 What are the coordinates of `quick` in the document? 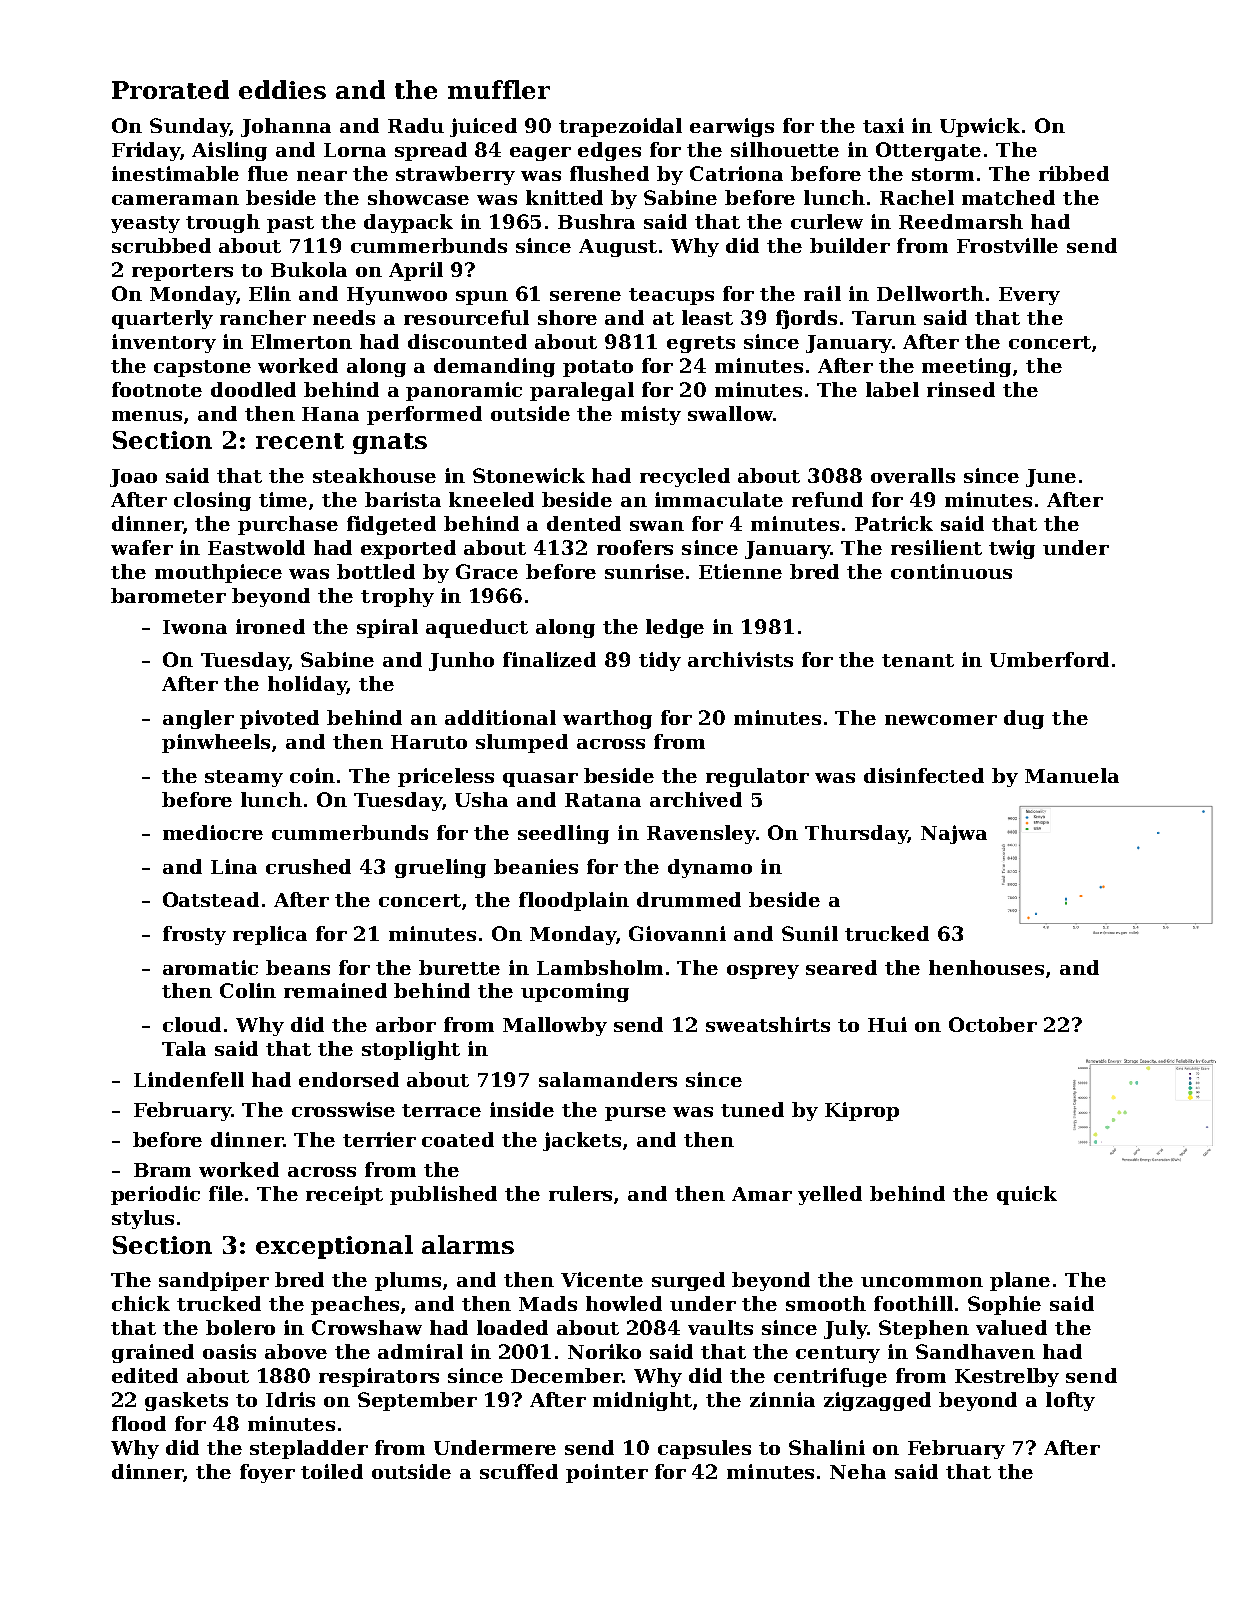 It's located at (1027, 1195).
